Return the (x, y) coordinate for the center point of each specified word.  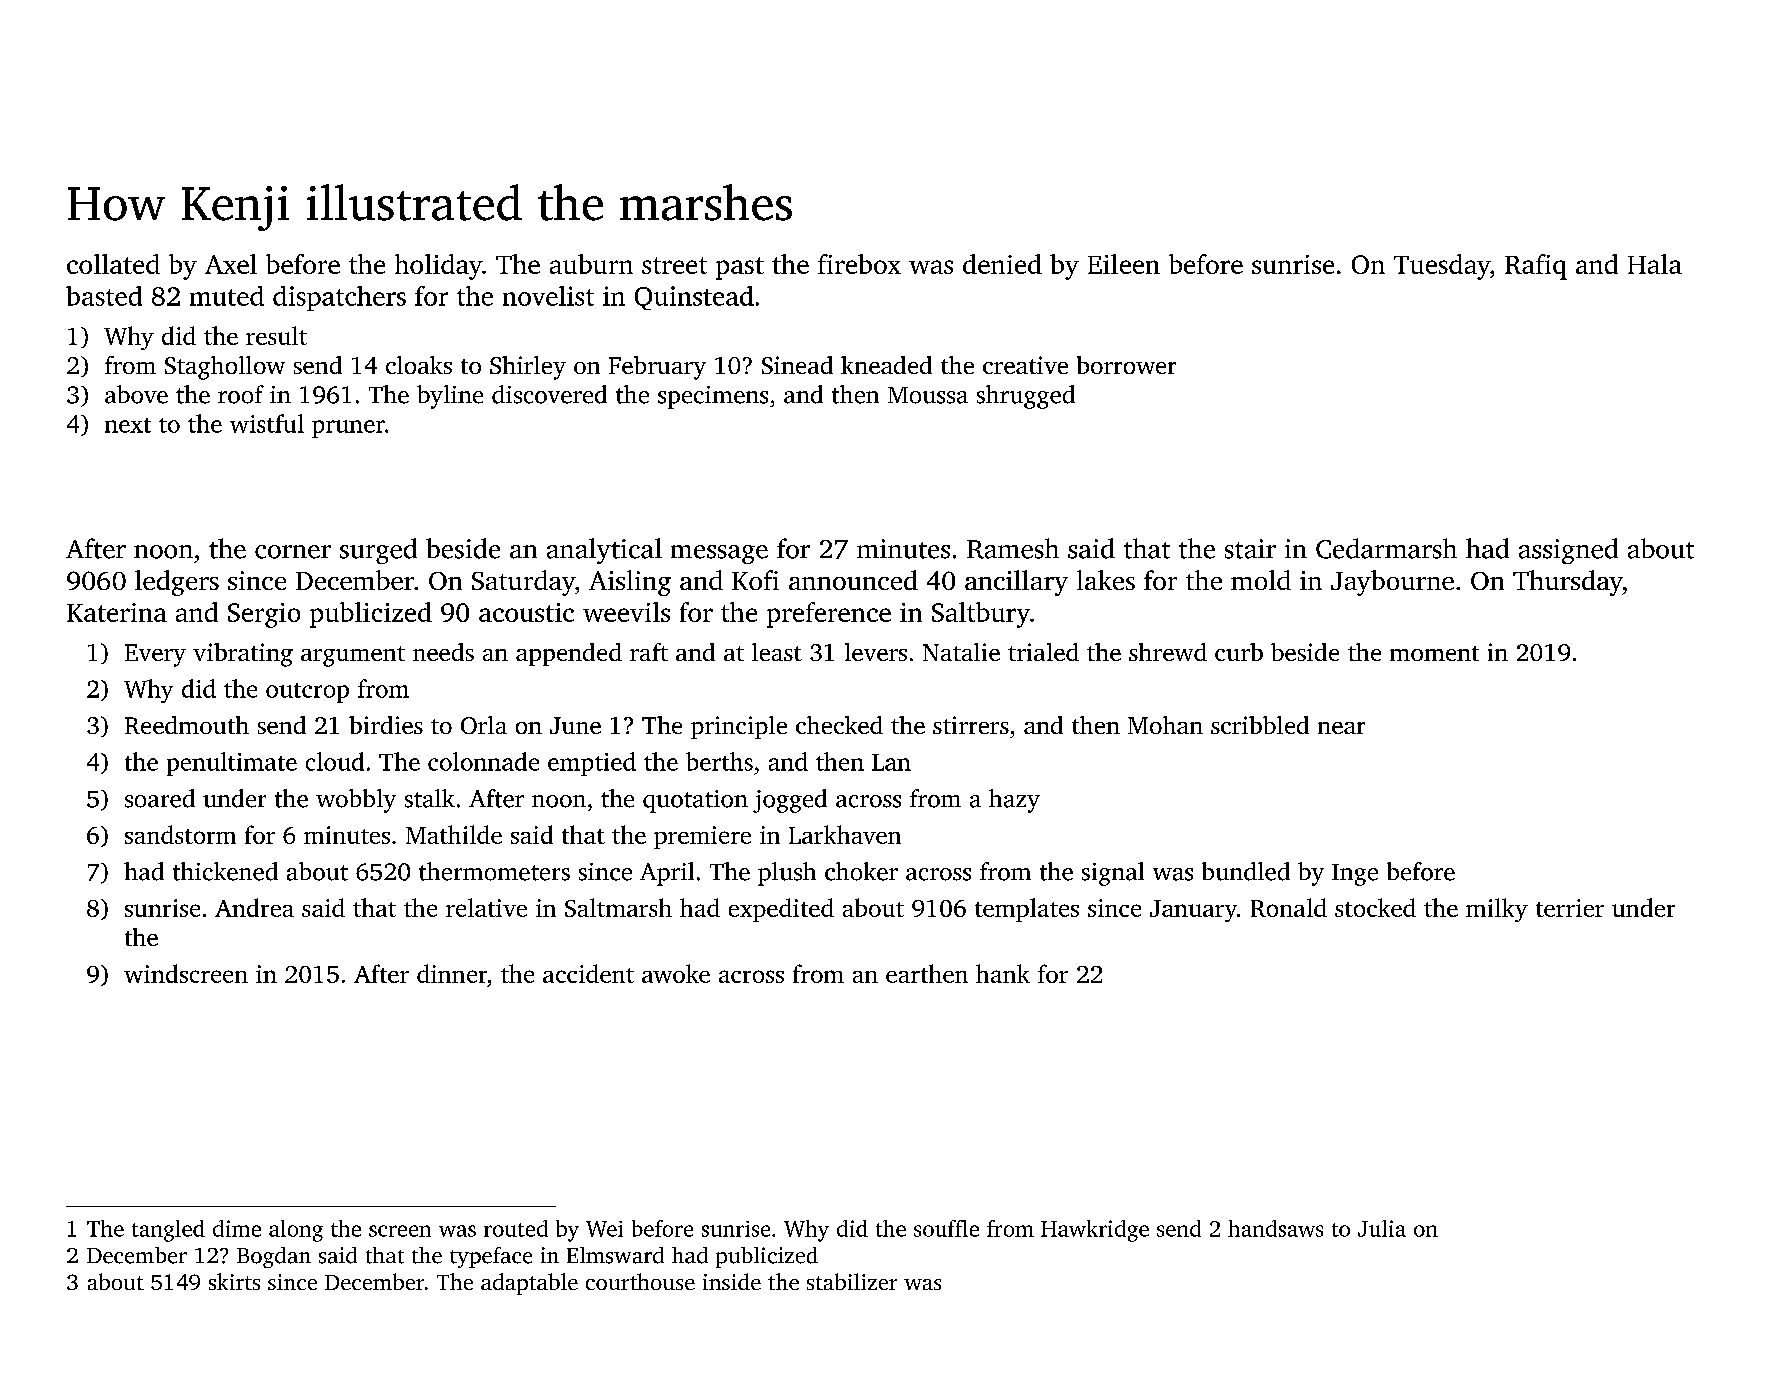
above (136, 394)
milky (1497, 910)
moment (1434, 653)
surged (378, 551)
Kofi (755, 580)
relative (486, 907)
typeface (491, 1257)
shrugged (1026, 397)
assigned (1568, 551)
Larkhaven (845, 834)
